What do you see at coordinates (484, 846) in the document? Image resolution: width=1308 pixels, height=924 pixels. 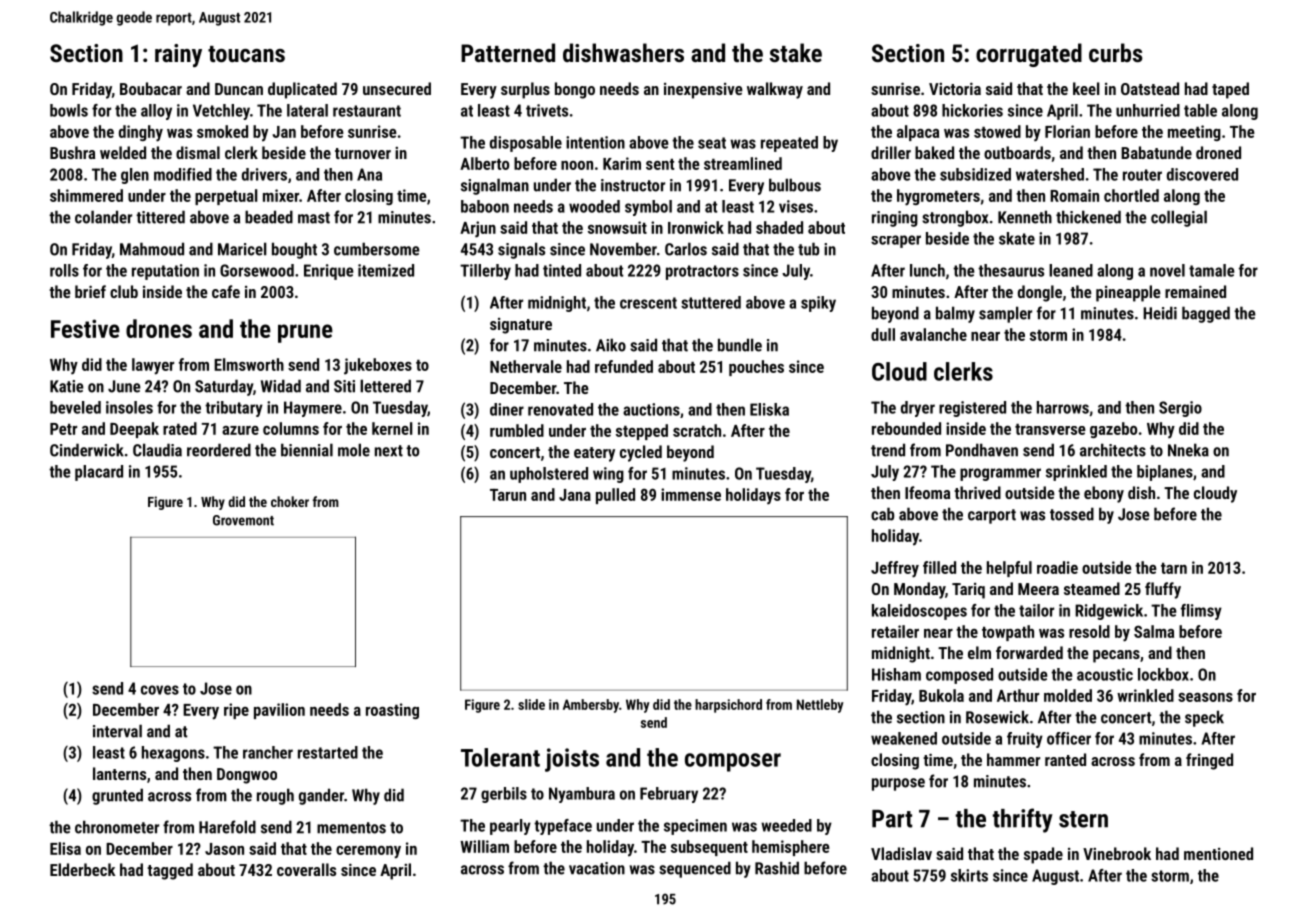 I see `William` at bounding box center [484, 846].
